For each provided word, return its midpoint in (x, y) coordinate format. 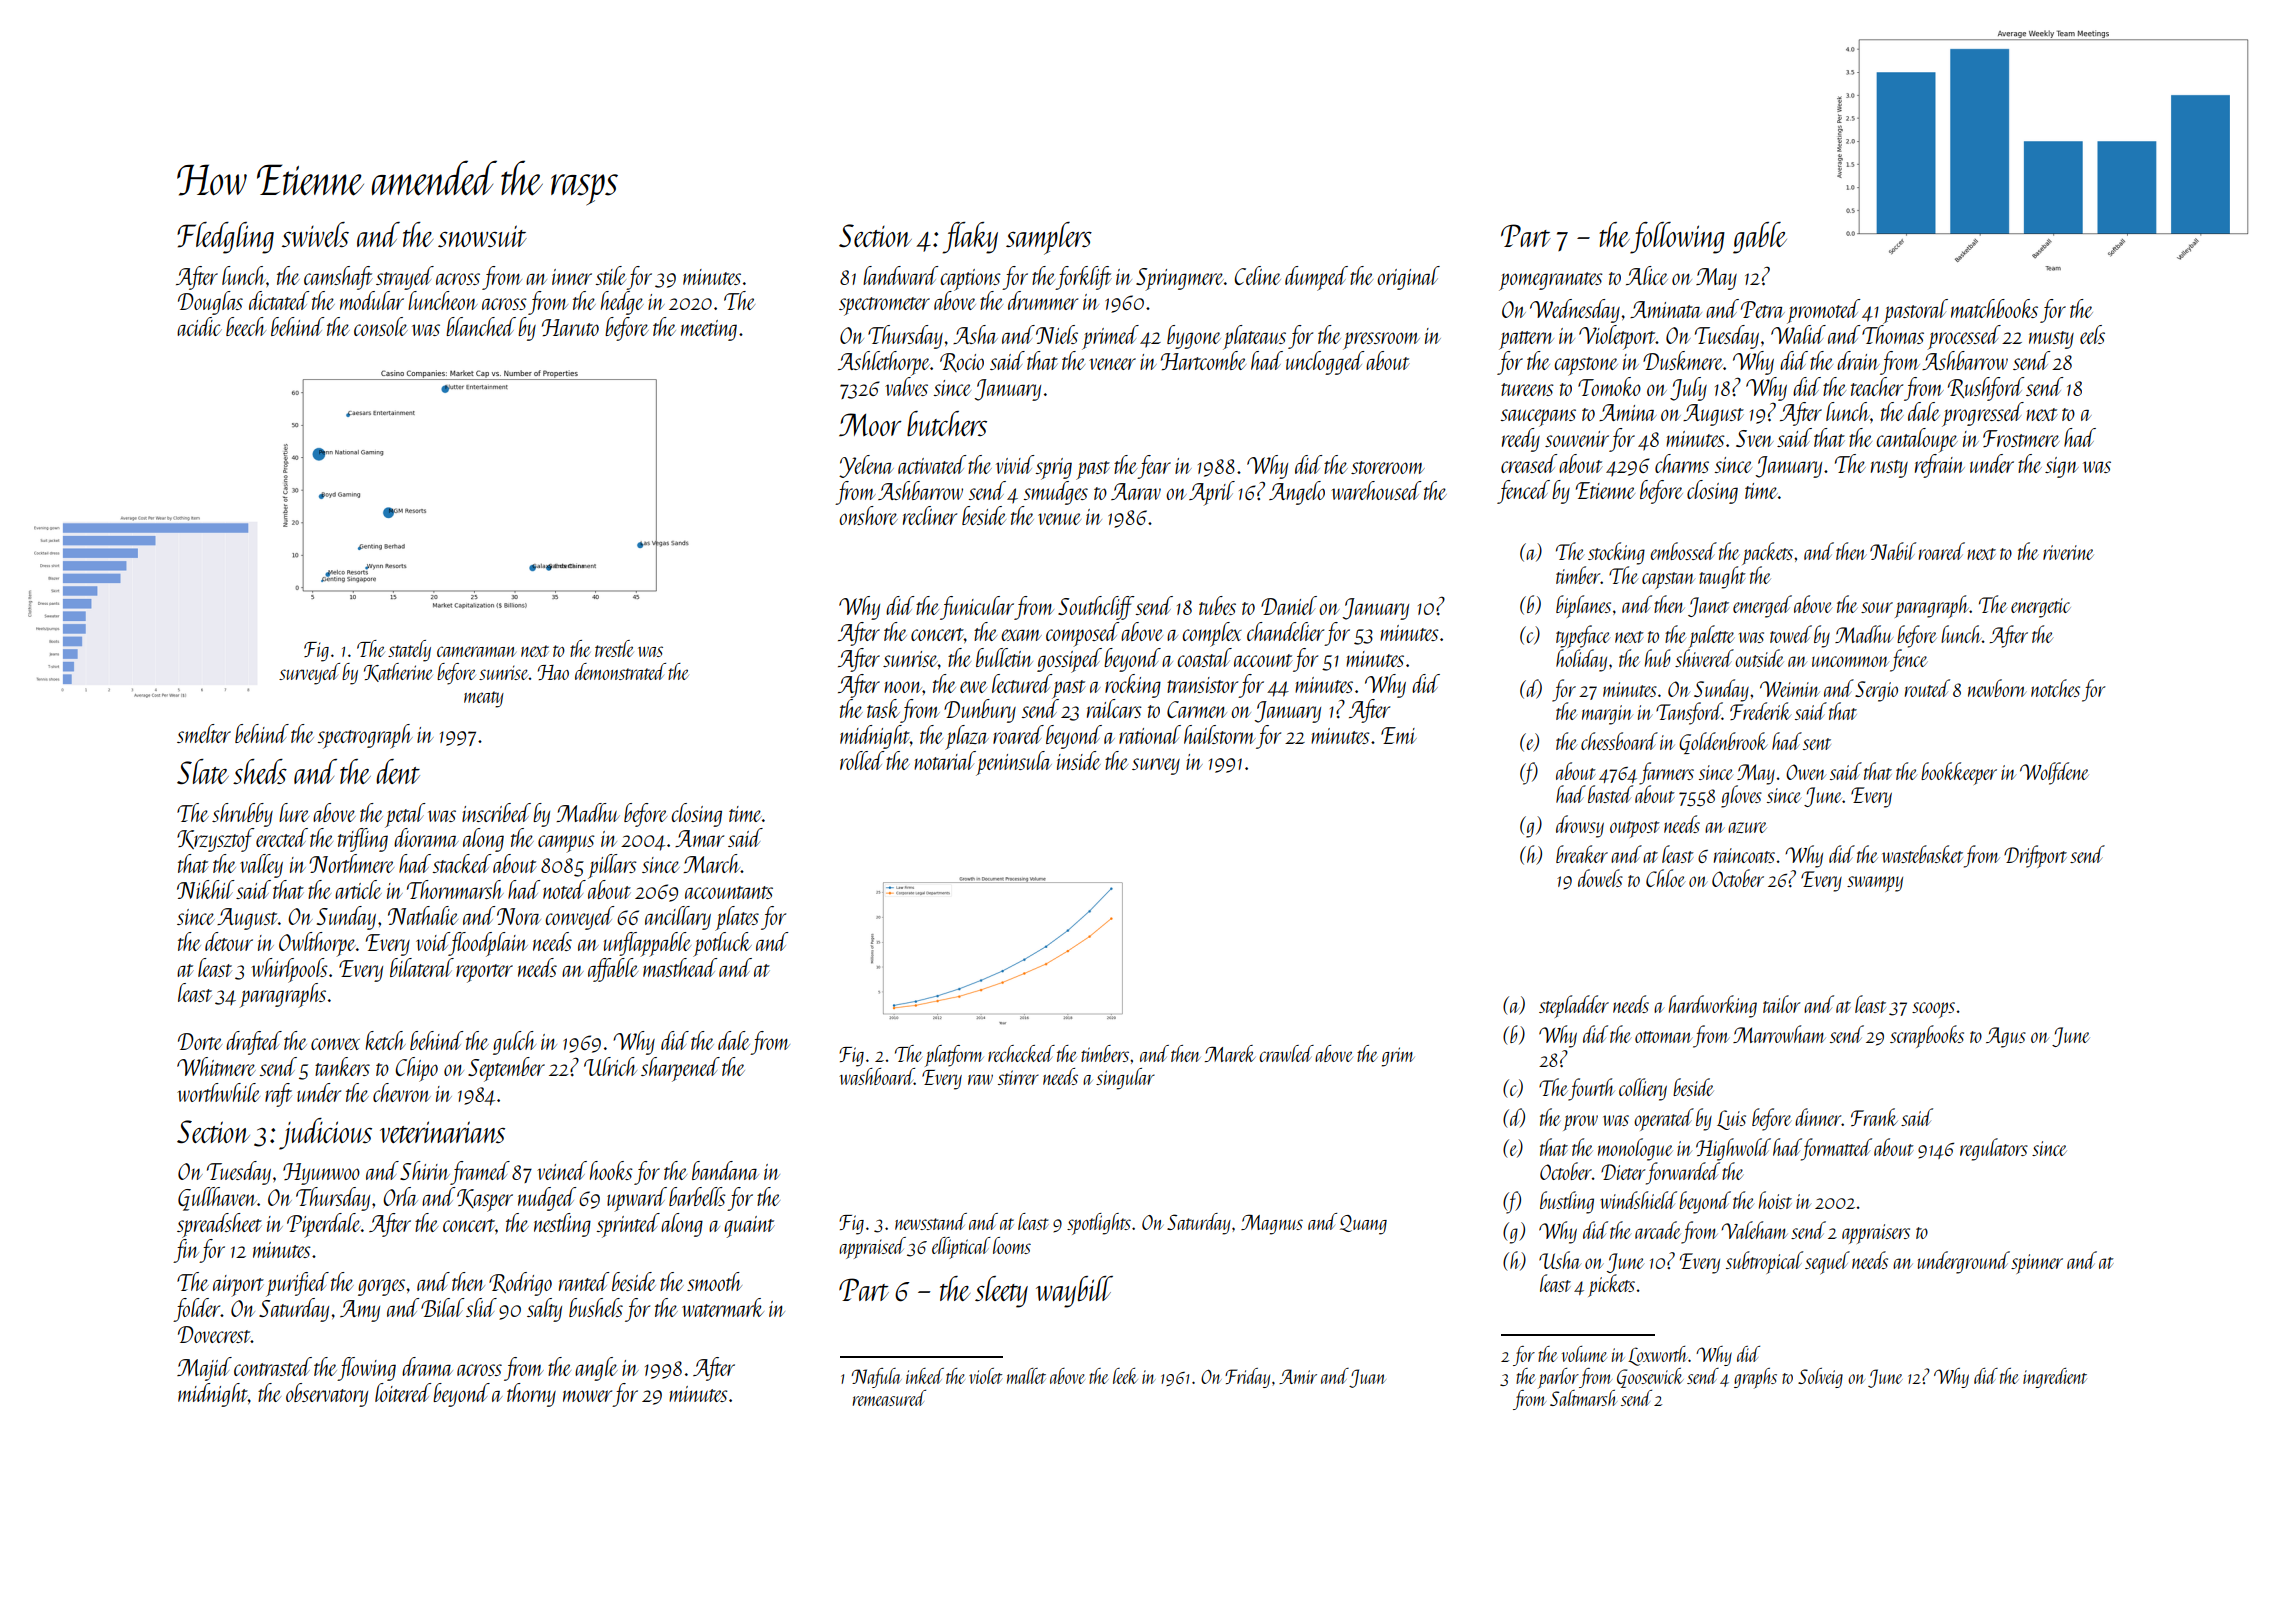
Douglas (210, 303)
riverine (2068, 552)
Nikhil (206, 889)
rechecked (1021, 1053)
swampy (1875, 884)
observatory (327, 1395)
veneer (1112, 364)
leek (1125, 1376)
